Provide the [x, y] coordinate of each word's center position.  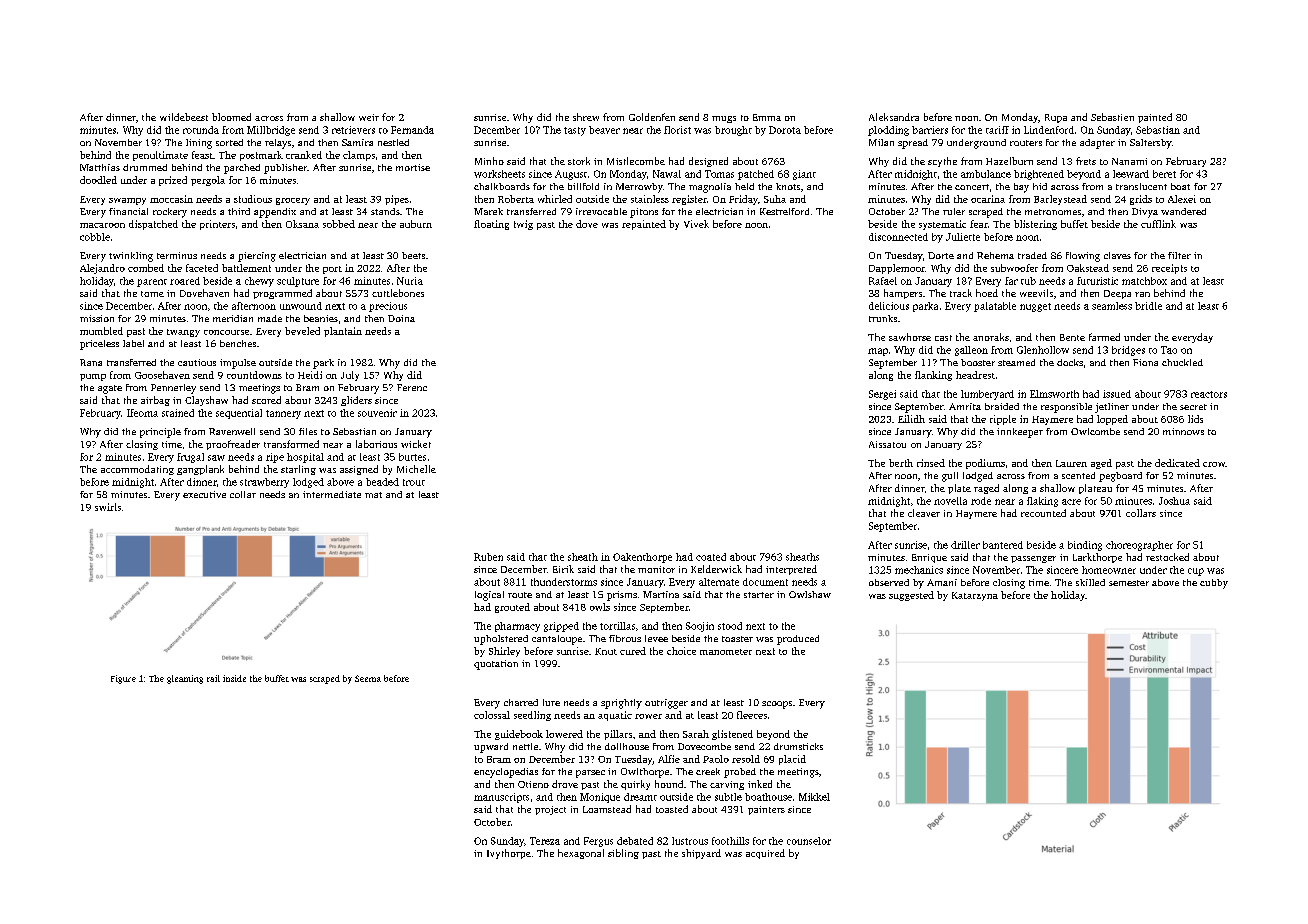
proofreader [233, 445]
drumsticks [798, 746]
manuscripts [501, 798]
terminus [177, 255]
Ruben [488, 557]
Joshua [1174, 501]
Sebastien [1112, 117]
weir [369, 117]
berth [901, 463]
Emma [767, 117]
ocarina [988, 199]
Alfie [669, 759]
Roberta [516, 199]
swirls [108, 507]
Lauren [1071, 463]
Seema [368, 678]
